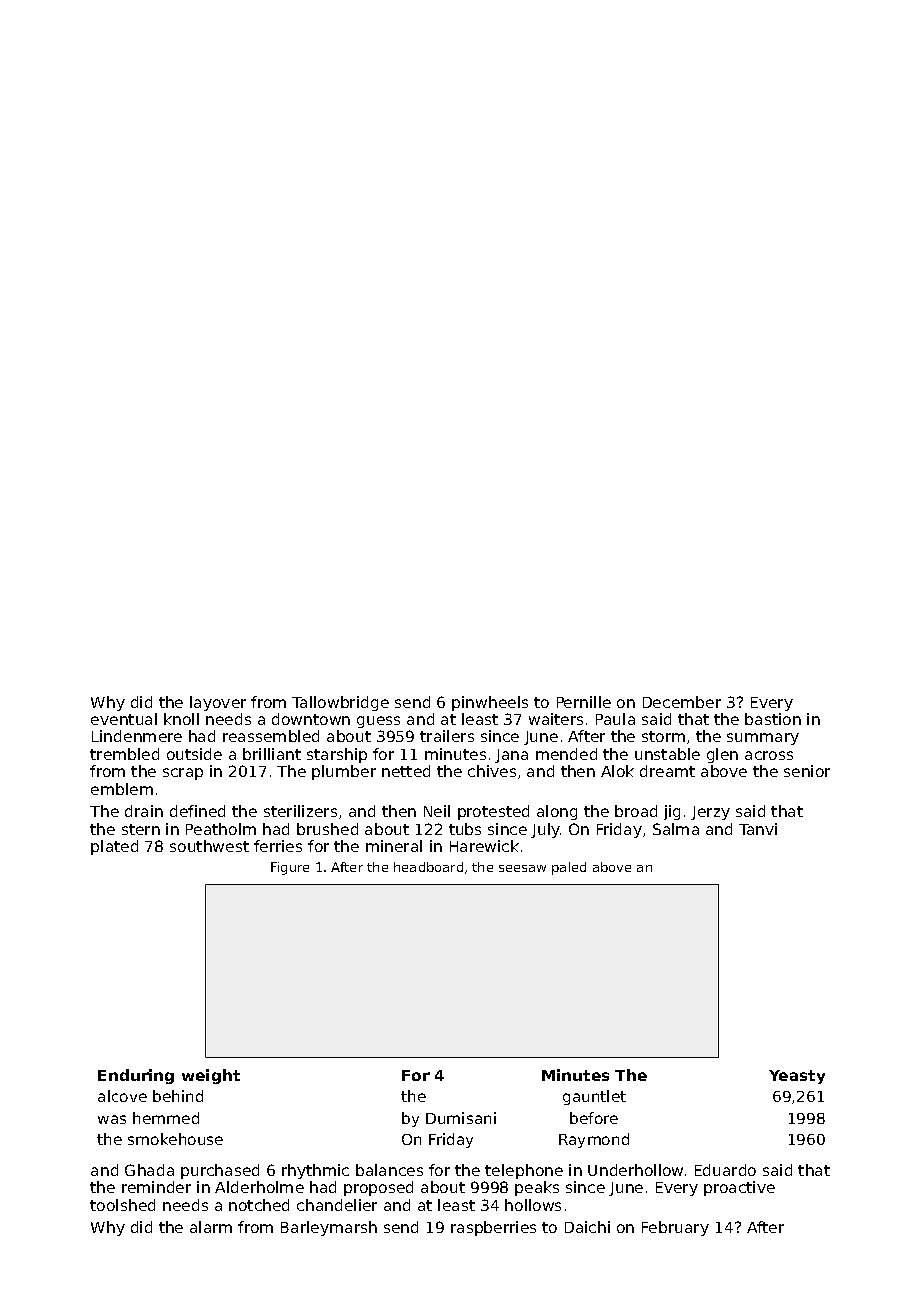 Image resolution: width=924 pixels, height=1308 pixels. Describe the element at coordinates (461, 1118) in the page. I see `Dumisani` at that location.
